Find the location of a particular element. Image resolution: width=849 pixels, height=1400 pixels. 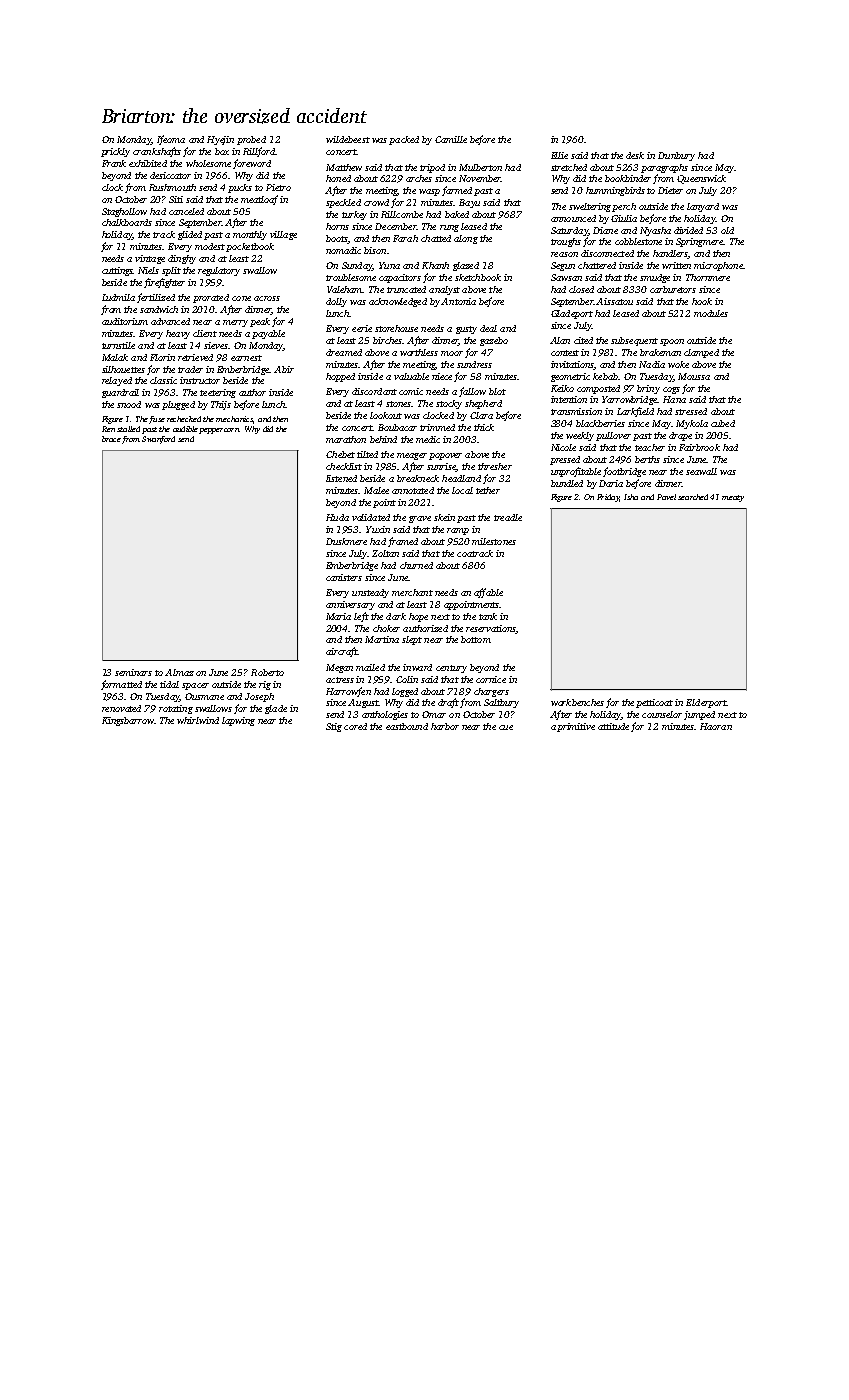

cobblestone is located at coordinates (638, 241).
